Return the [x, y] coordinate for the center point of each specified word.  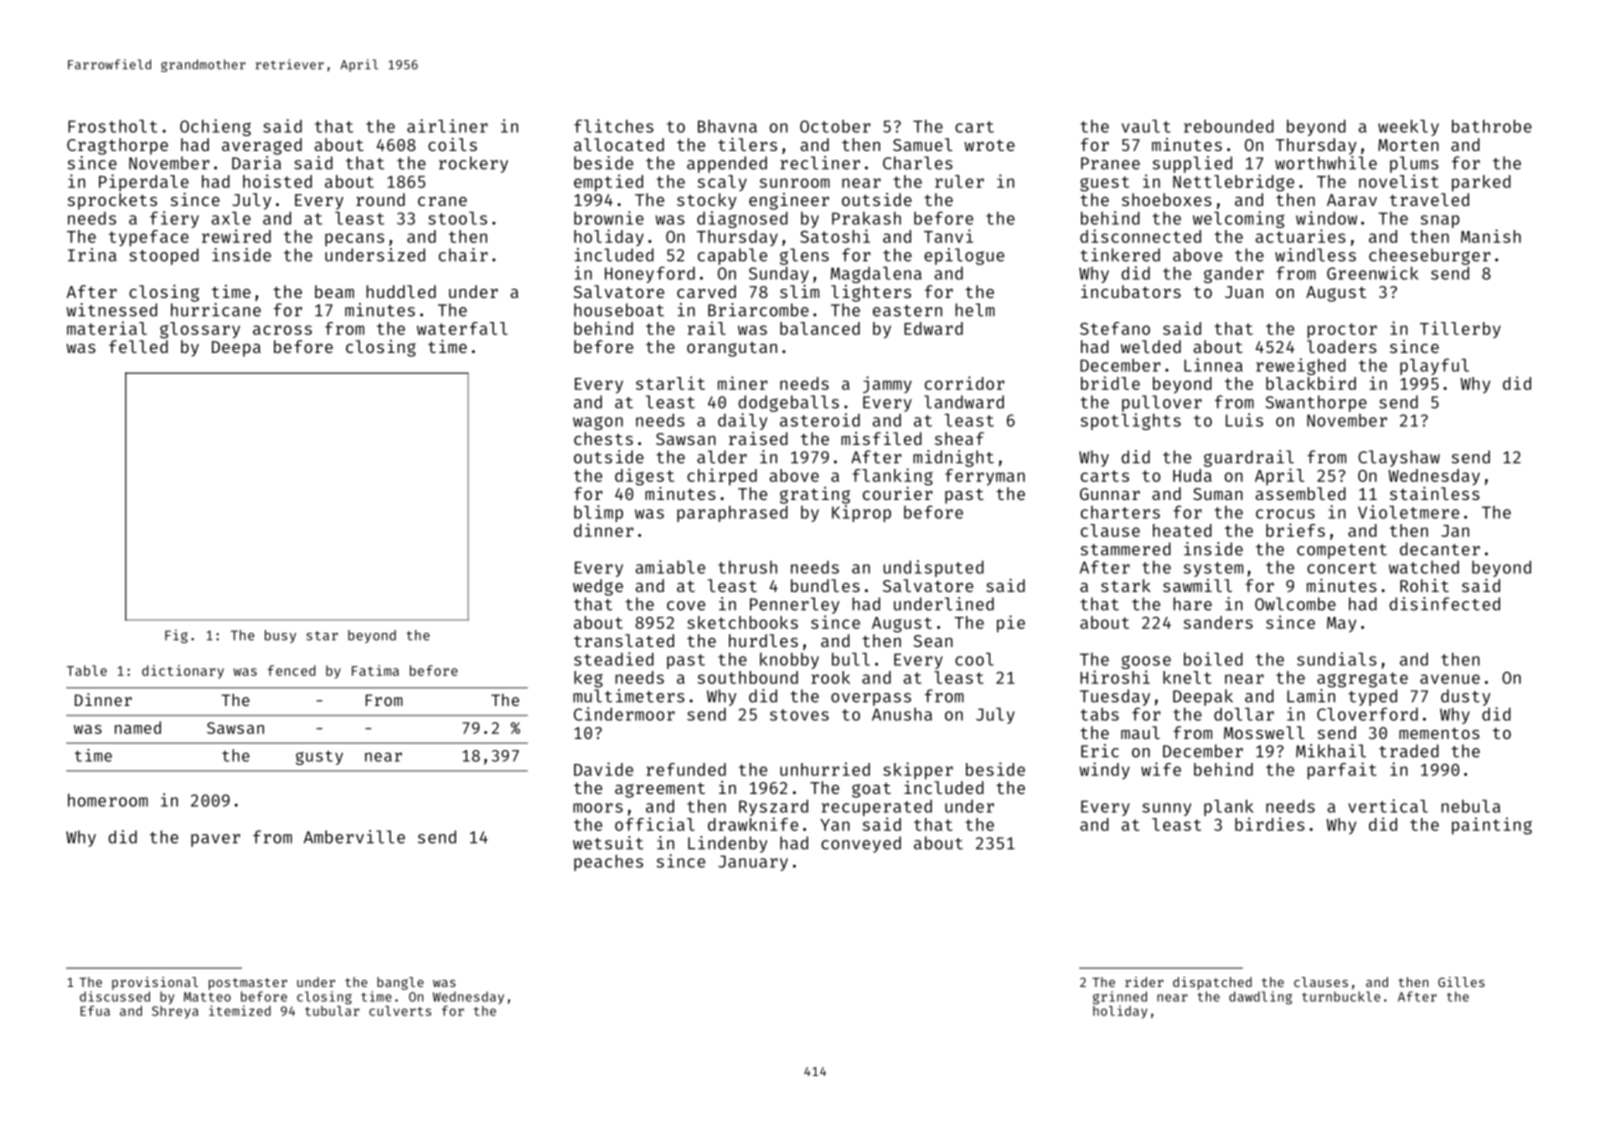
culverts [400, 1011]
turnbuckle [1341, 996]
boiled [1213, 659]
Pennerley [795, 605]
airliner [447, 126]
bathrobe [1492, 126]
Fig [176, 636]
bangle [400, 983]
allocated [619, 144]
